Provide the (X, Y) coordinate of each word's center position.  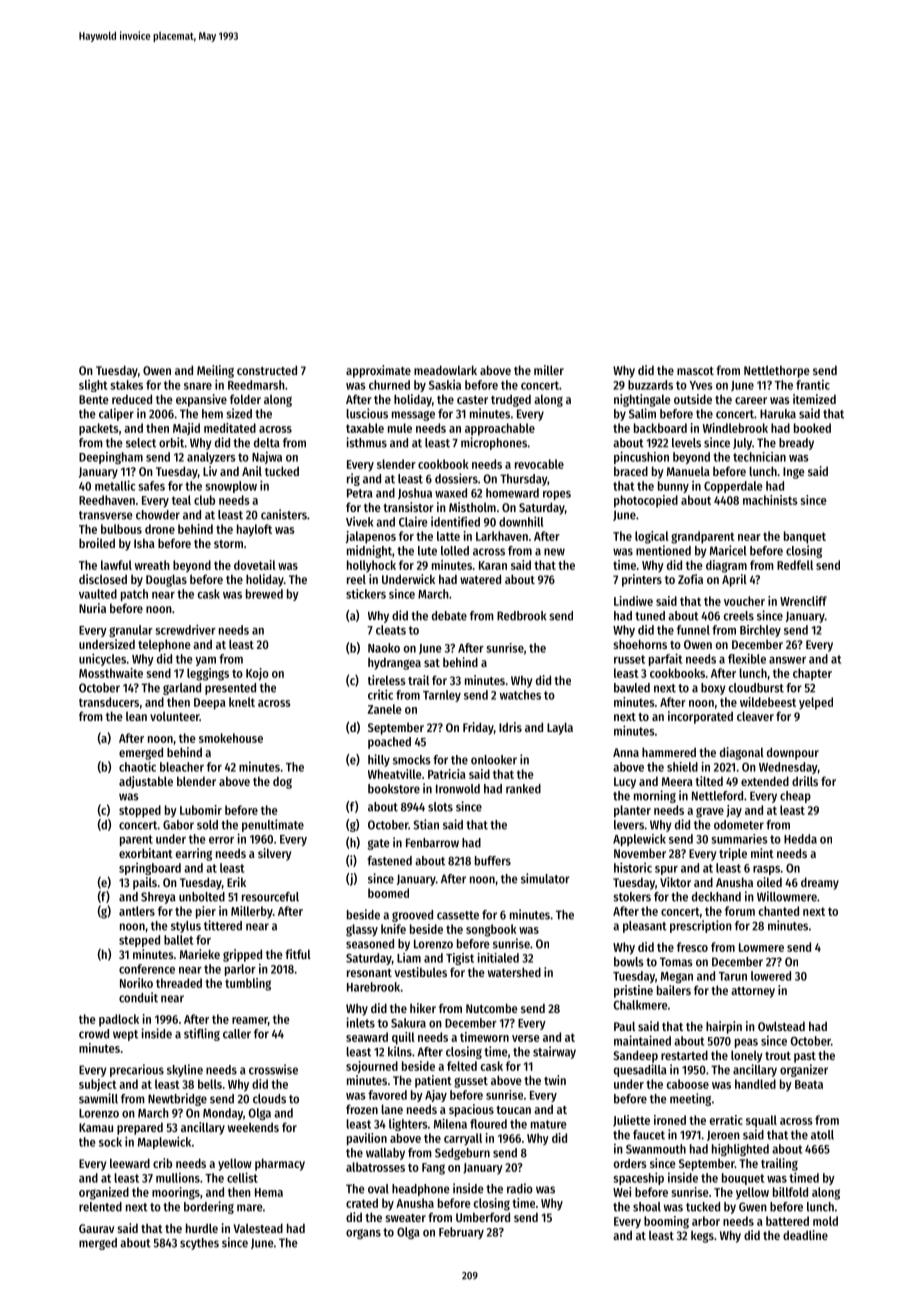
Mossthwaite (111, 673)
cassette (458, 915)
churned (389, 385)
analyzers (211, 458)
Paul (624, 1026)
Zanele (385, 709)
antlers (137, 911)
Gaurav (96, 1228)
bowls (629, 962)
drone (160, 529)
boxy (713, 689)
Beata (809, 1084)
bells (210, 1084)
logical (652, 537)
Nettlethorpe (777, 371)
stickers (366, 594)
